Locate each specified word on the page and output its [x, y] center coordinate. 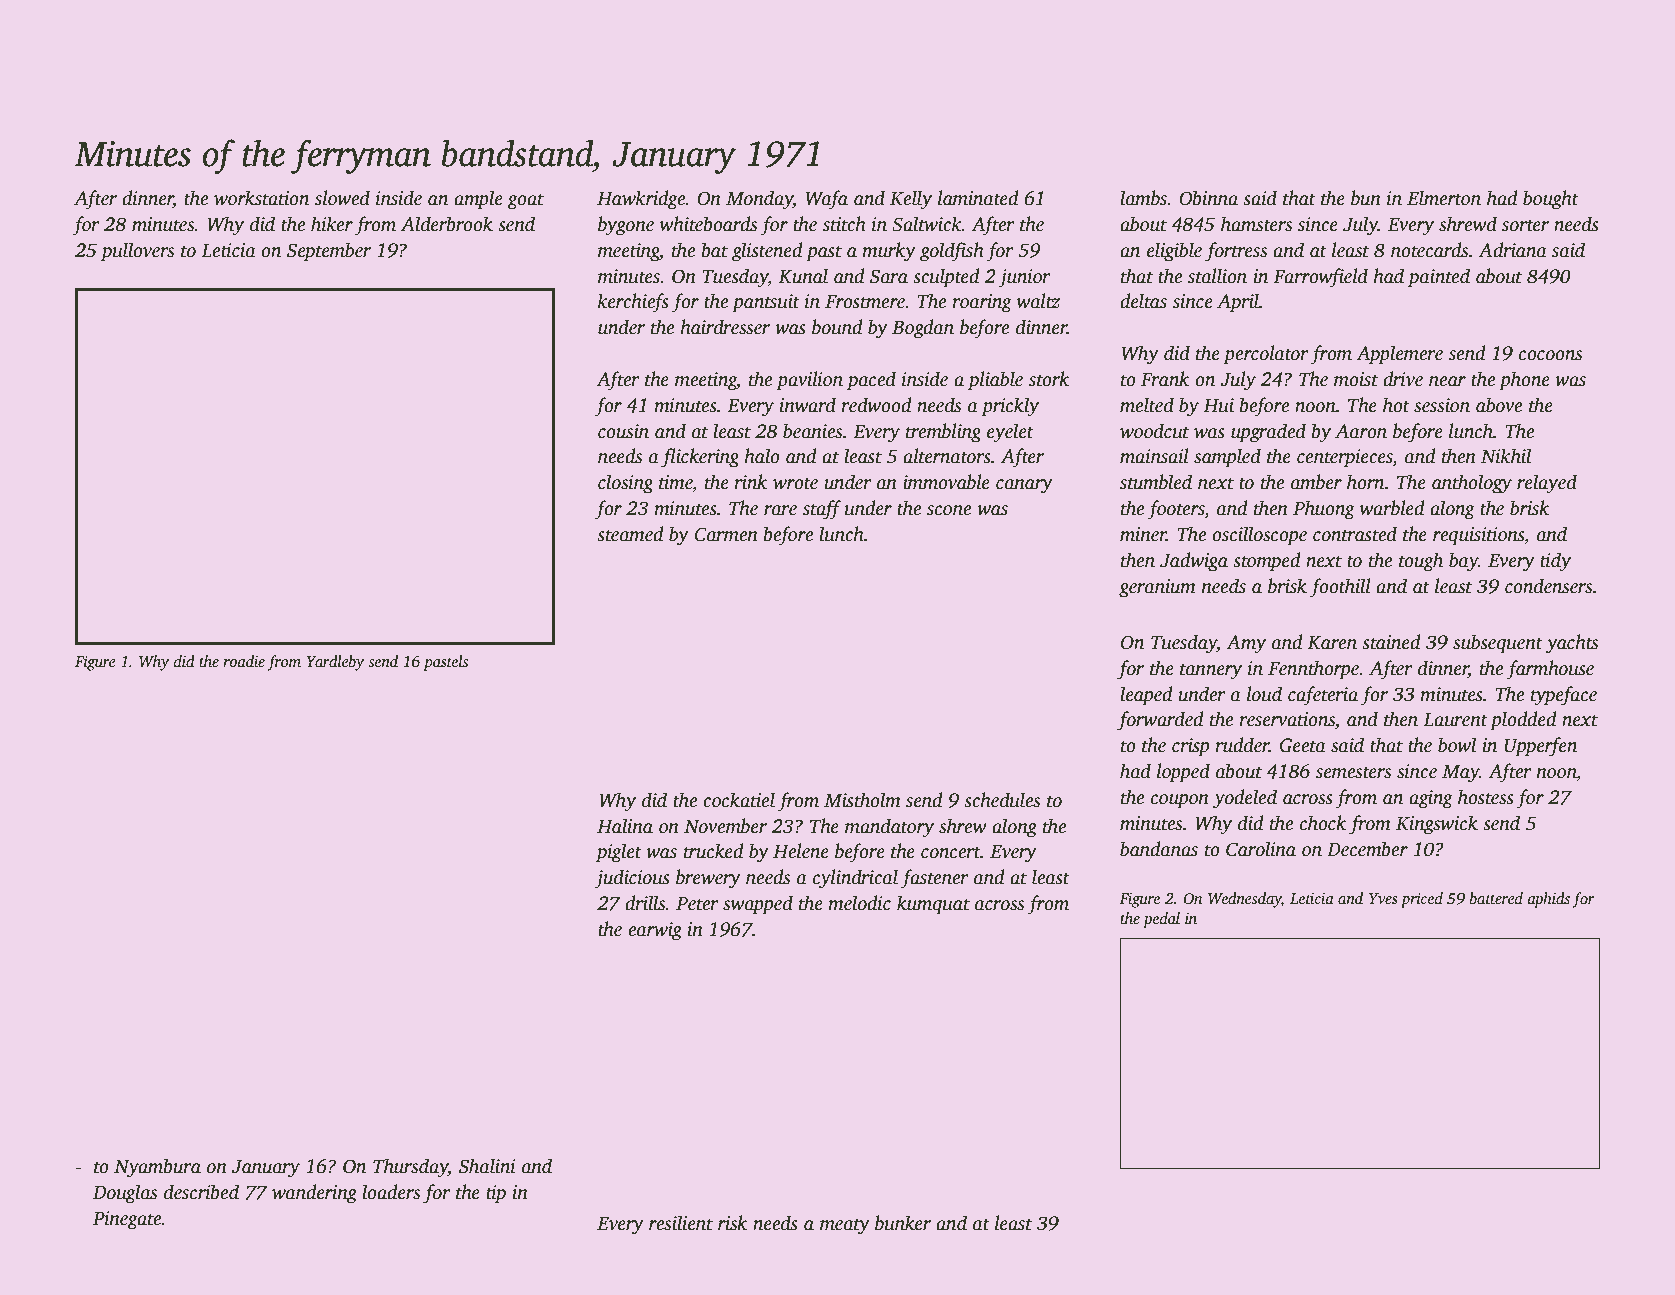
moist [1356, 379]
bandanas [1159, 849]
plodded [1523, 721]
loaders [391, 1192]
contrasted [1355, 534]
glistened [767, 252]
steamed [630, 534]
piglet [619, 853]
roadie [244, 661]
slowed [342, 198]
